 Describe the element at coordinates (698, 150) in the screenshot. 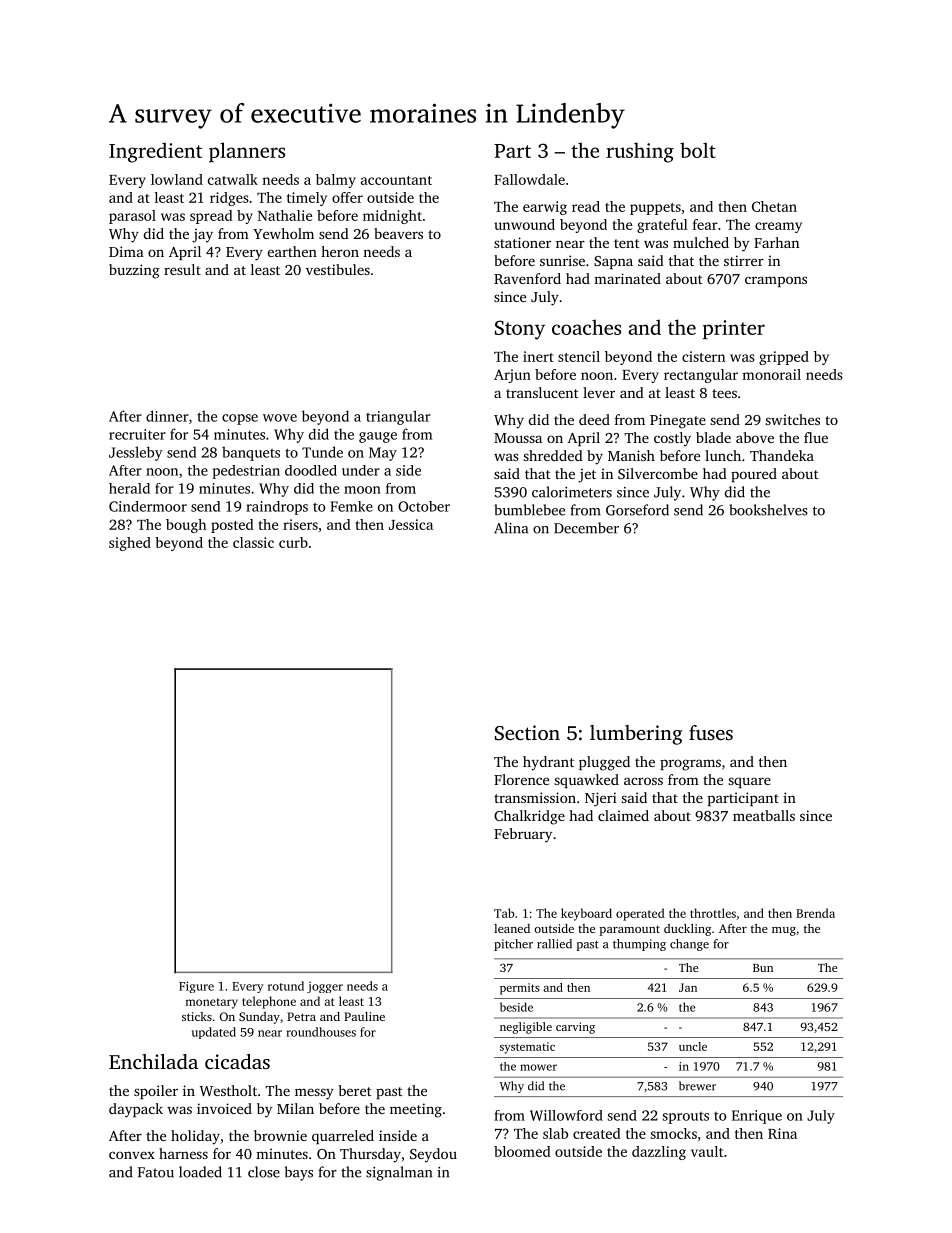

I see `bolt` at that location.
